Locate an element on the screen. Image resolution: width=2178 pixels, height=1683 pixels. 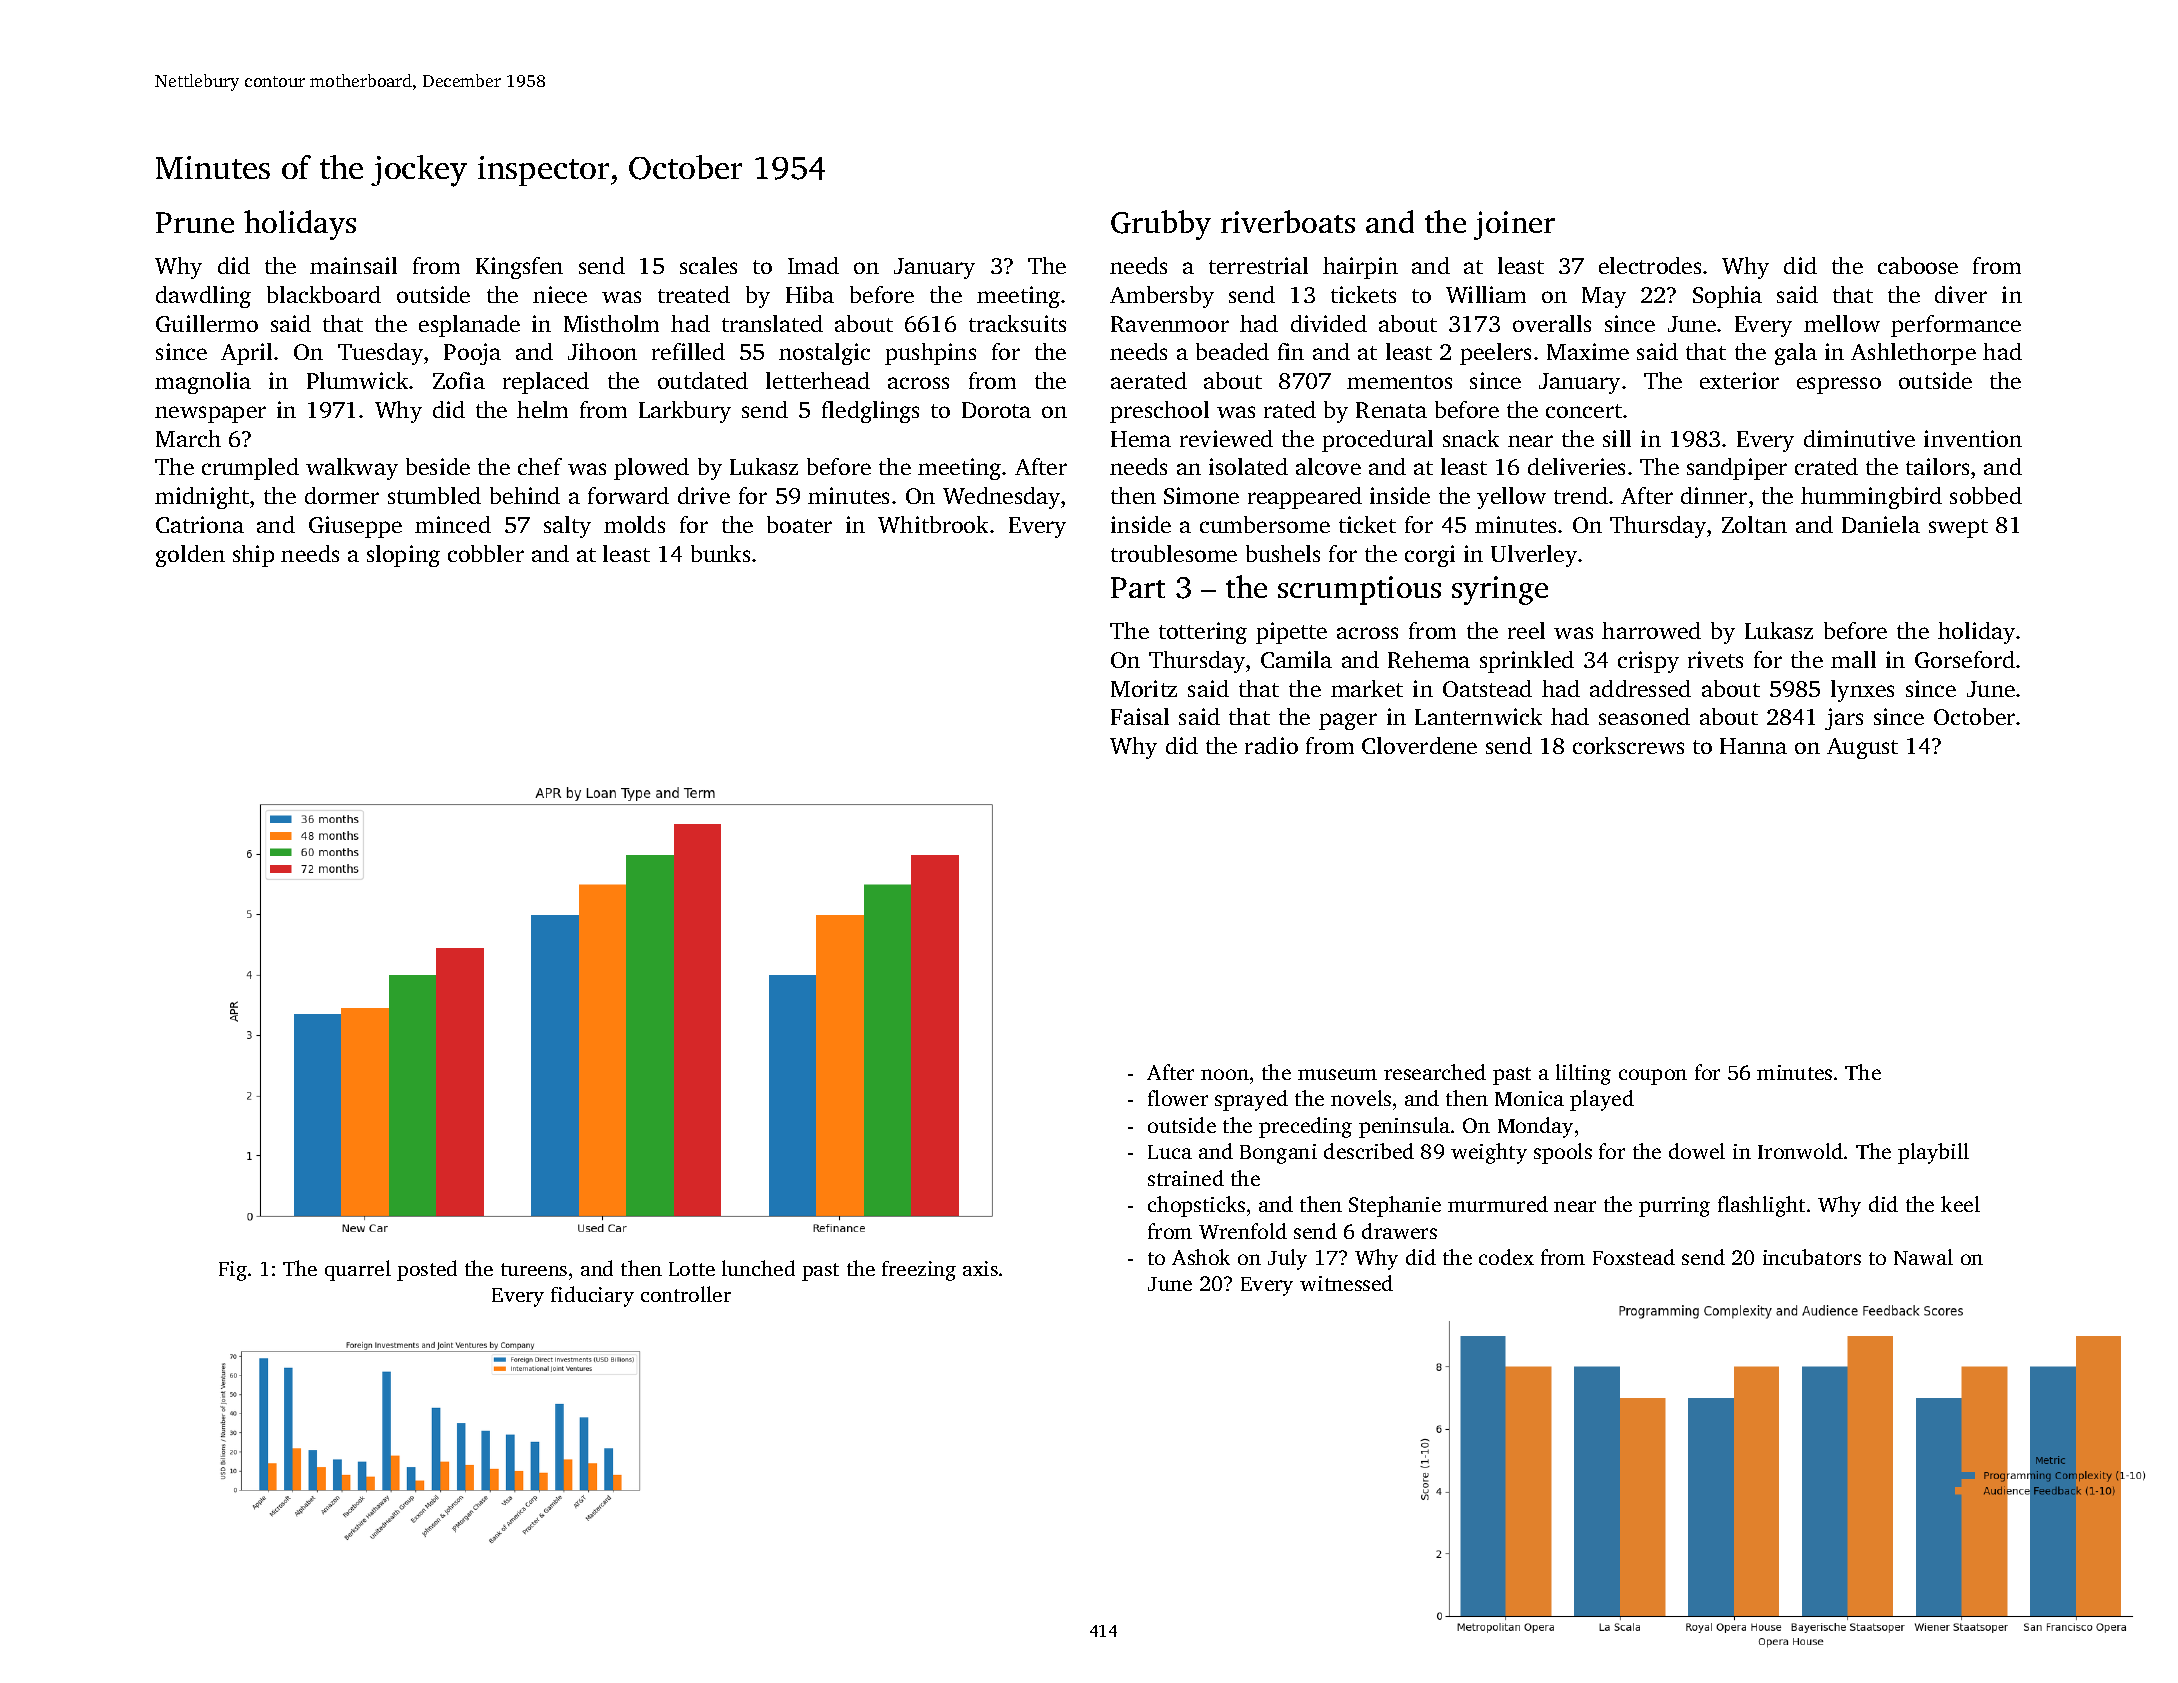
strained is located at coordinates (1186, 1178).
